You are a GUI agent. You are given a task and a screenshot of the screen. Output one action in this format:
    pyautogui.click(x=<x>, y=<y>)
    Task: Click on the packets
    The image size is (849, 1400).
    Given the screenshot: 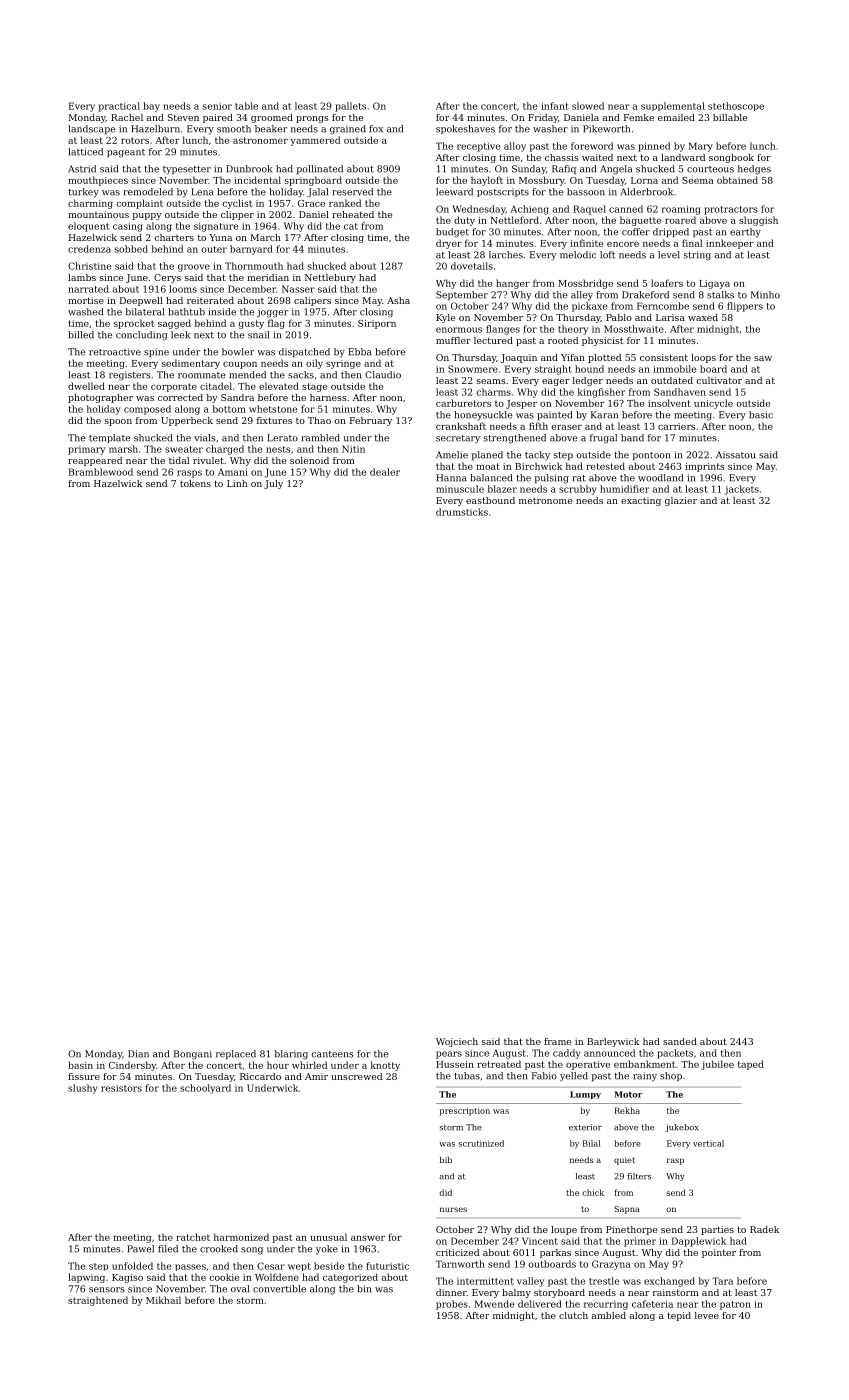 What is the action you would take?
    pyautogui.click(x=675, y=1054)
